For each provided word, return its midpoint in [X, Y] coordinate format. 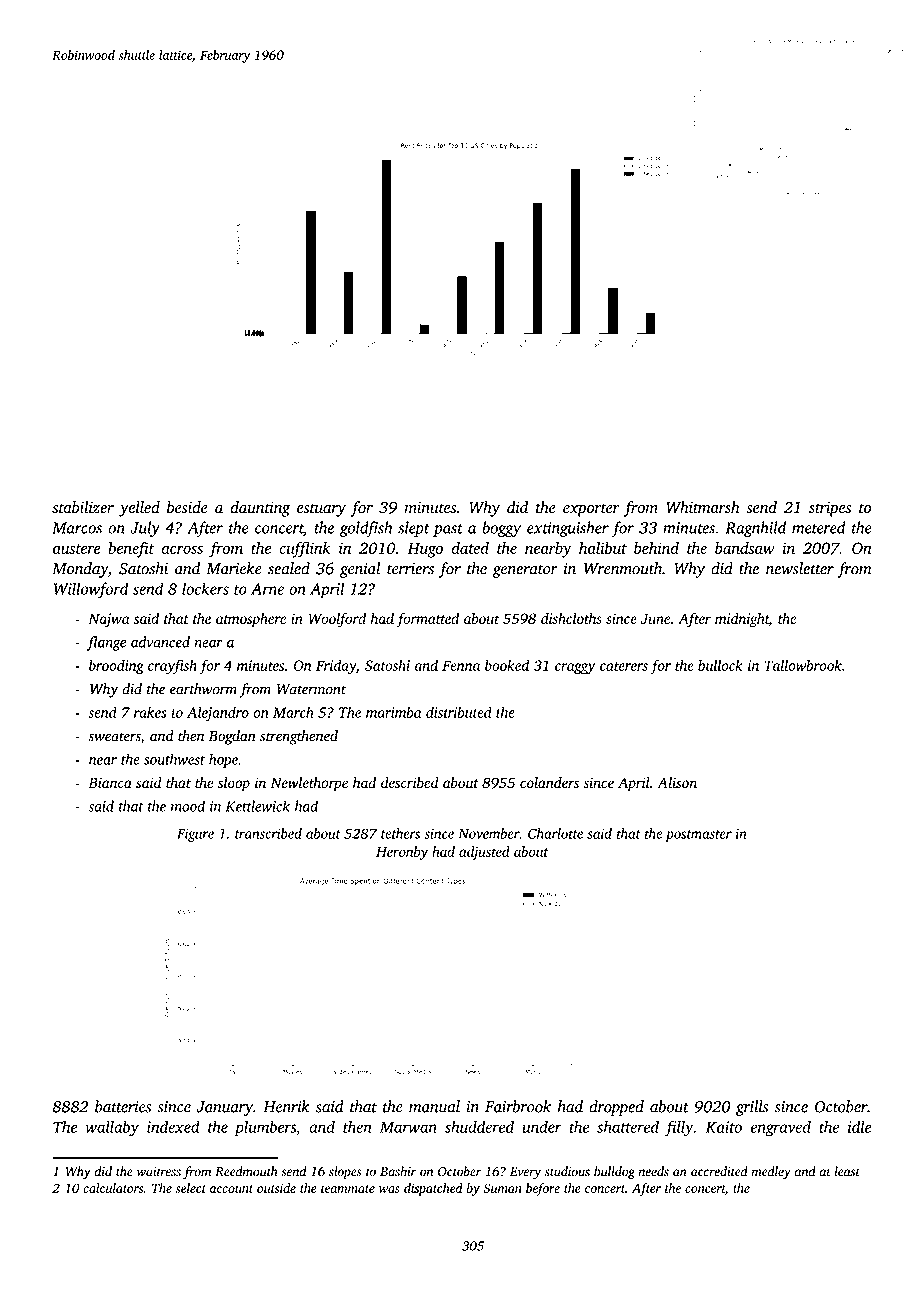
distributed [459, 712]
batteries [123, 1106]
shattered [628, 1126]
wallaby [112, 1128]
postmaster [698, 836]
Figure [195, 835]
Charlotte [555, 833]
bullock [720, 665]
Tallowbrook [803, 665]
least [847, 1171]
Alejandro [218, 713]
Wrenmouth [623, 568]
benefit [131, 549]
